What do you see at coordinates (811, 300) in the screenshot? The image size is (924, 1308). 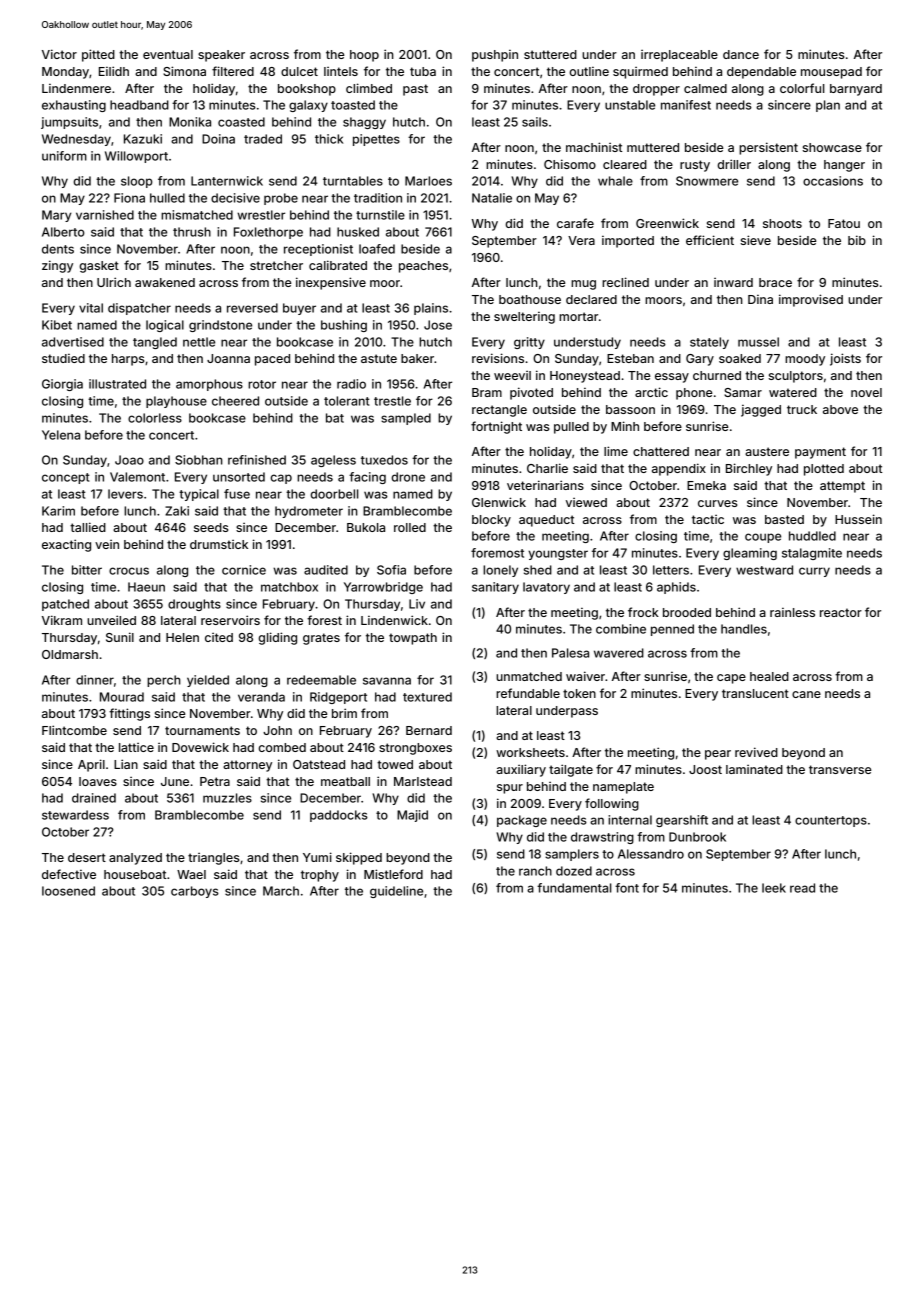 I see `improvised` at bounding box center [811, 300].
